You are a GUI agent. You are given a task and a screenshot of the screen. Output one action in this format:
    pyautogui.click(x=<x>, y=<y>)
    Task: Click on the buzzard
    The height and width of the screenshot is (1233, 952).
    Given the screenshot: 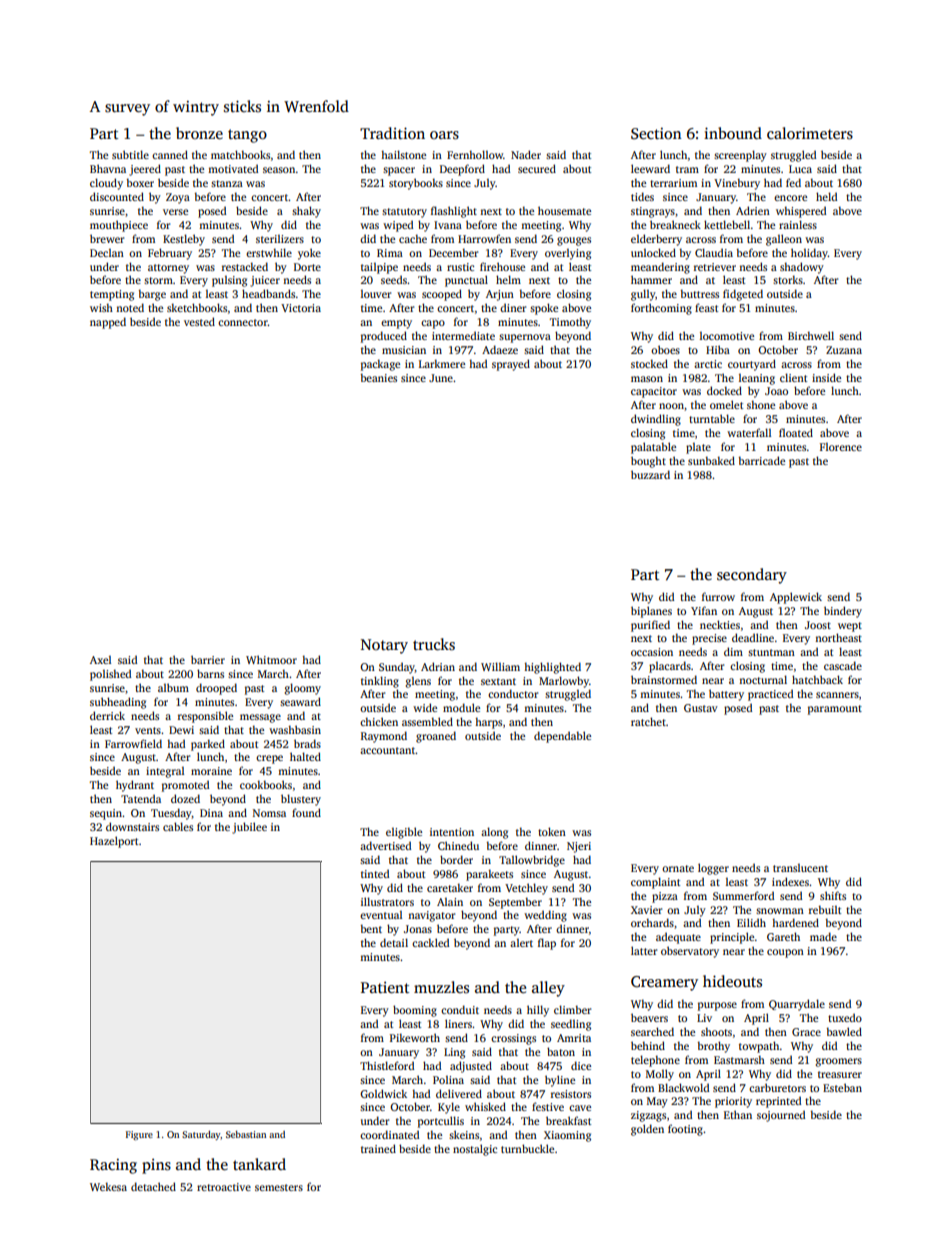 What is the action you would take?
    pyautogui.click(x=650, y=474)
